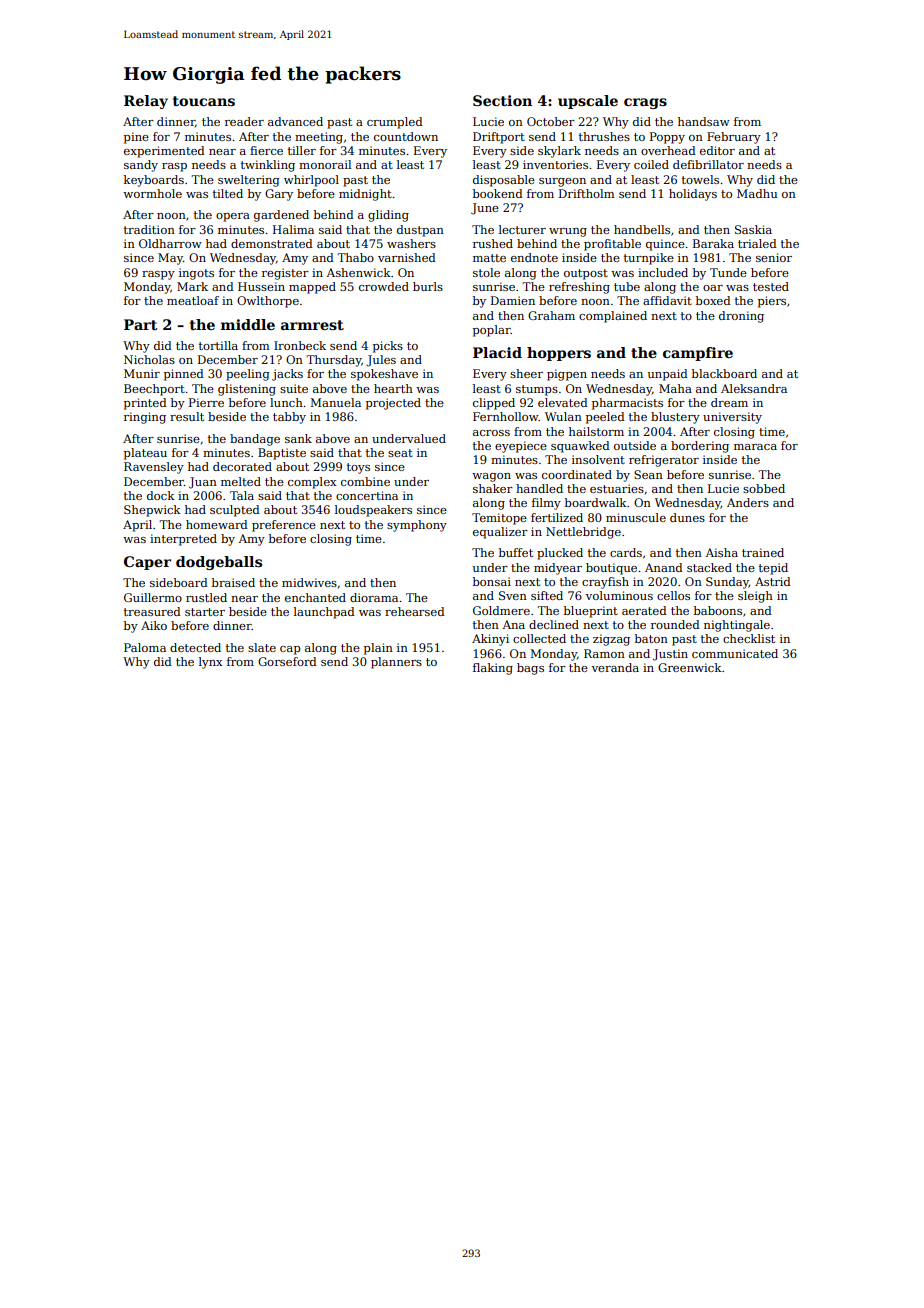 The image size is (924, 1308). I want to click on Graham, so click(551, 315).
